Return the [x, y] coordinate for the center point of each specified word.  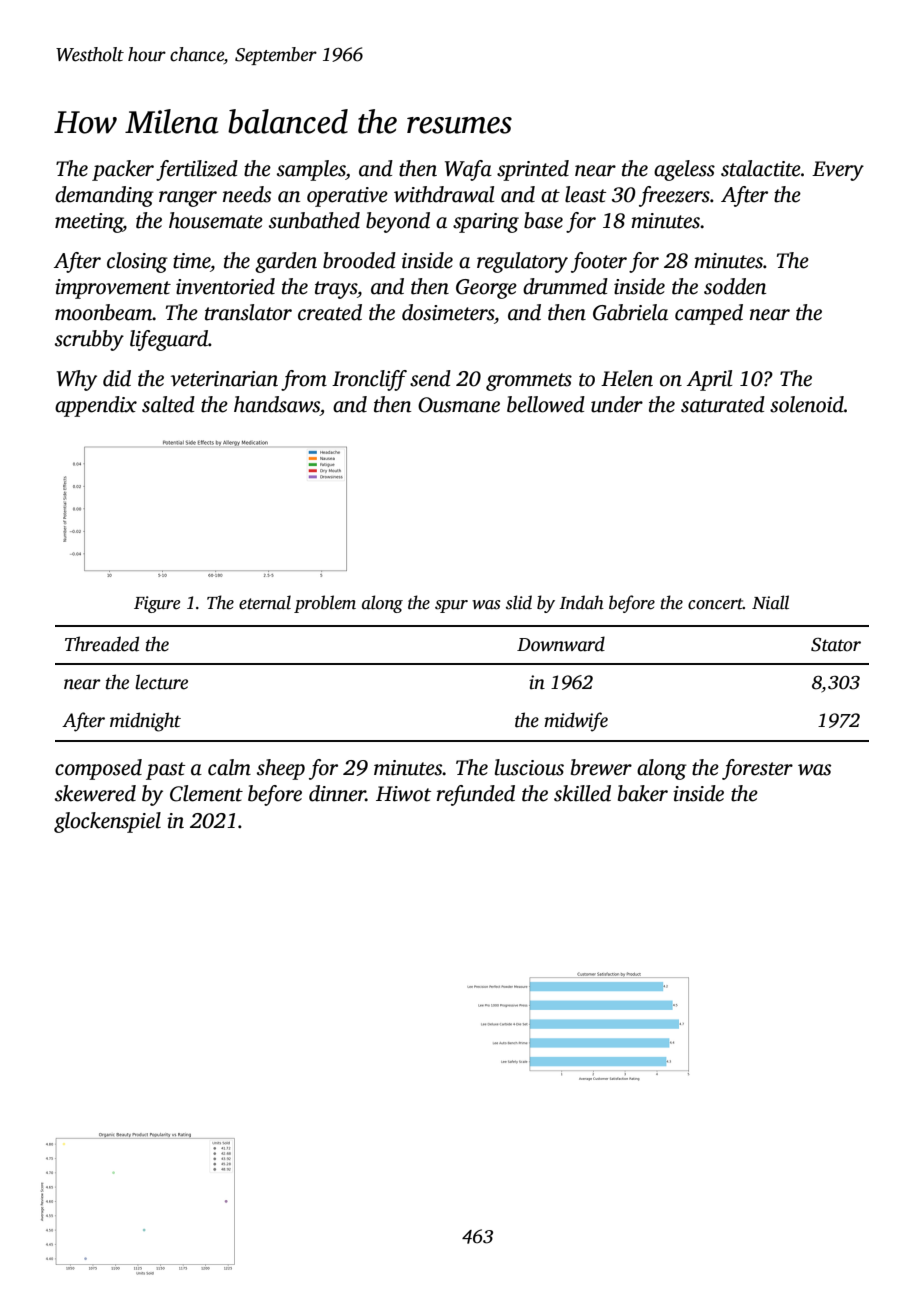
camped [709, 314]
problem [325, 604]
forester [757, 769]
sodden [735, 286]
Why [77, 380]
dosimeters [448, 312]
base [543, 220]
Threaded [102, 644]
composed [98, 769]
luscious [529, 767]
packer [123, 170]
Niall [770, 602]
